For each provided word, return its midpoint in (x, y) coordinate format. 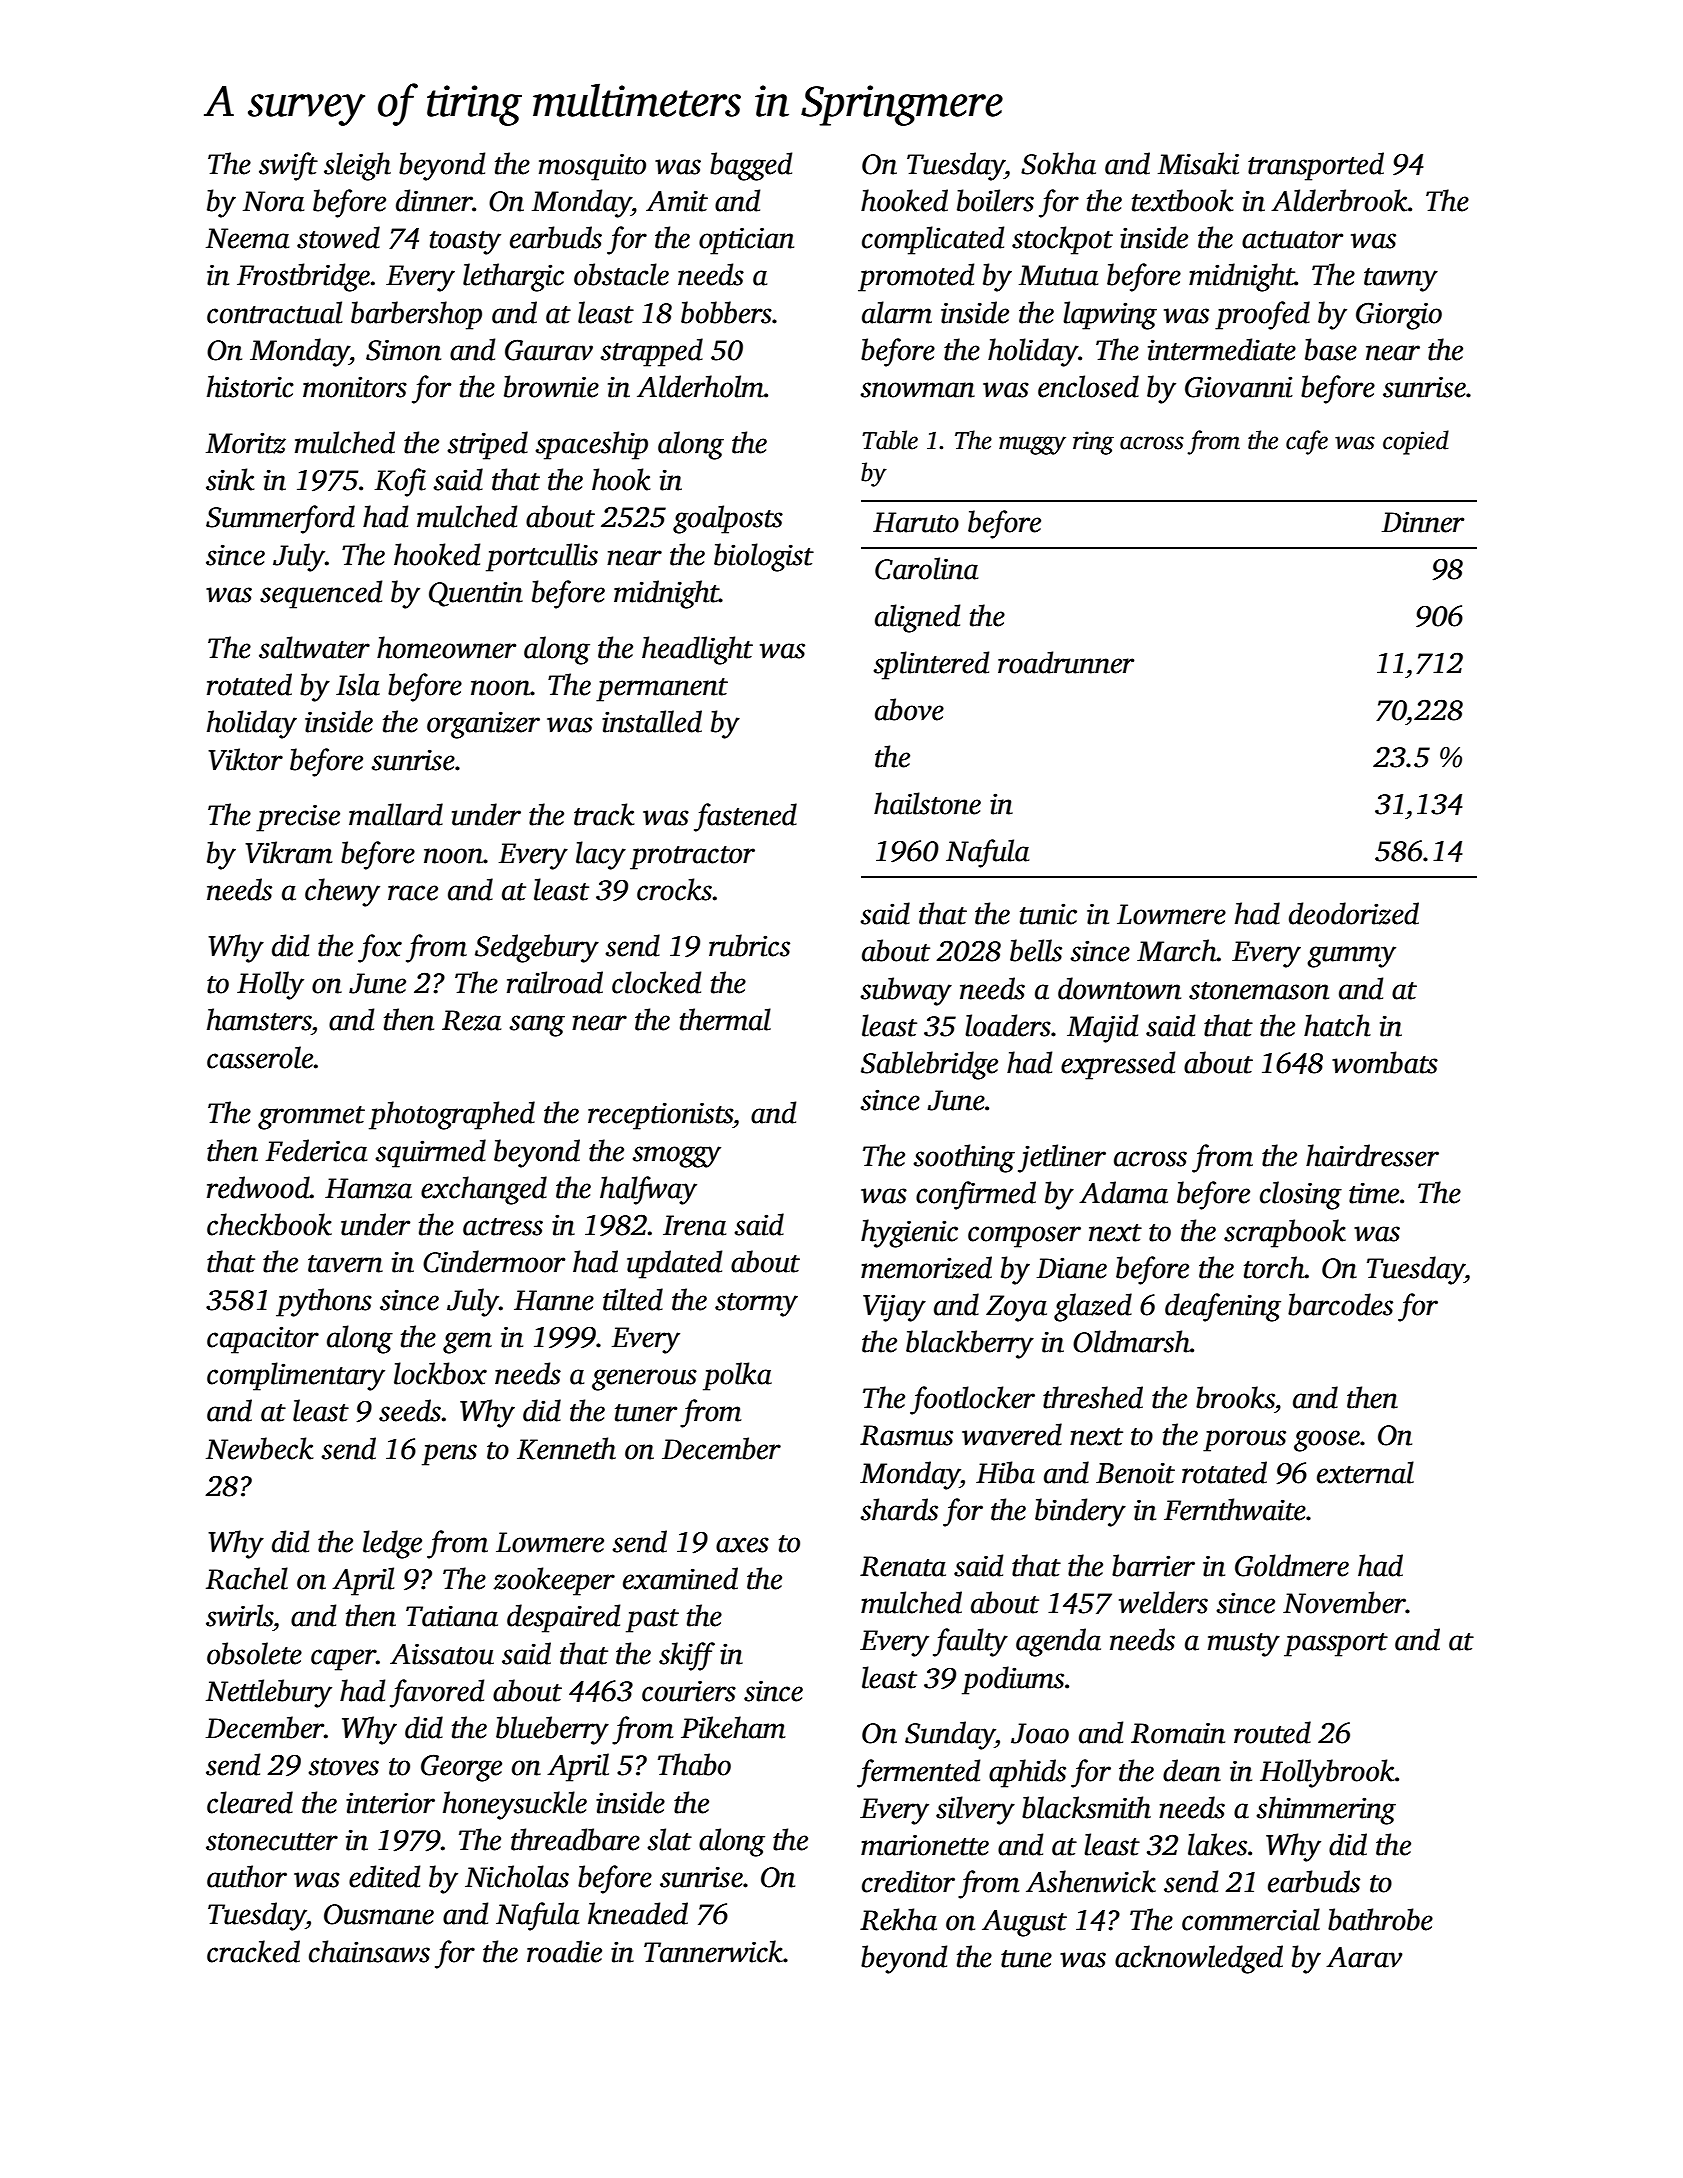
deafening (1223, 1307)
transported (1316, 166)
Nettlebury (269, 1693)
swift (288, 166)
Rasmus (906, 1435)
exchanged (484, 1190)
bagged (751, 166)
